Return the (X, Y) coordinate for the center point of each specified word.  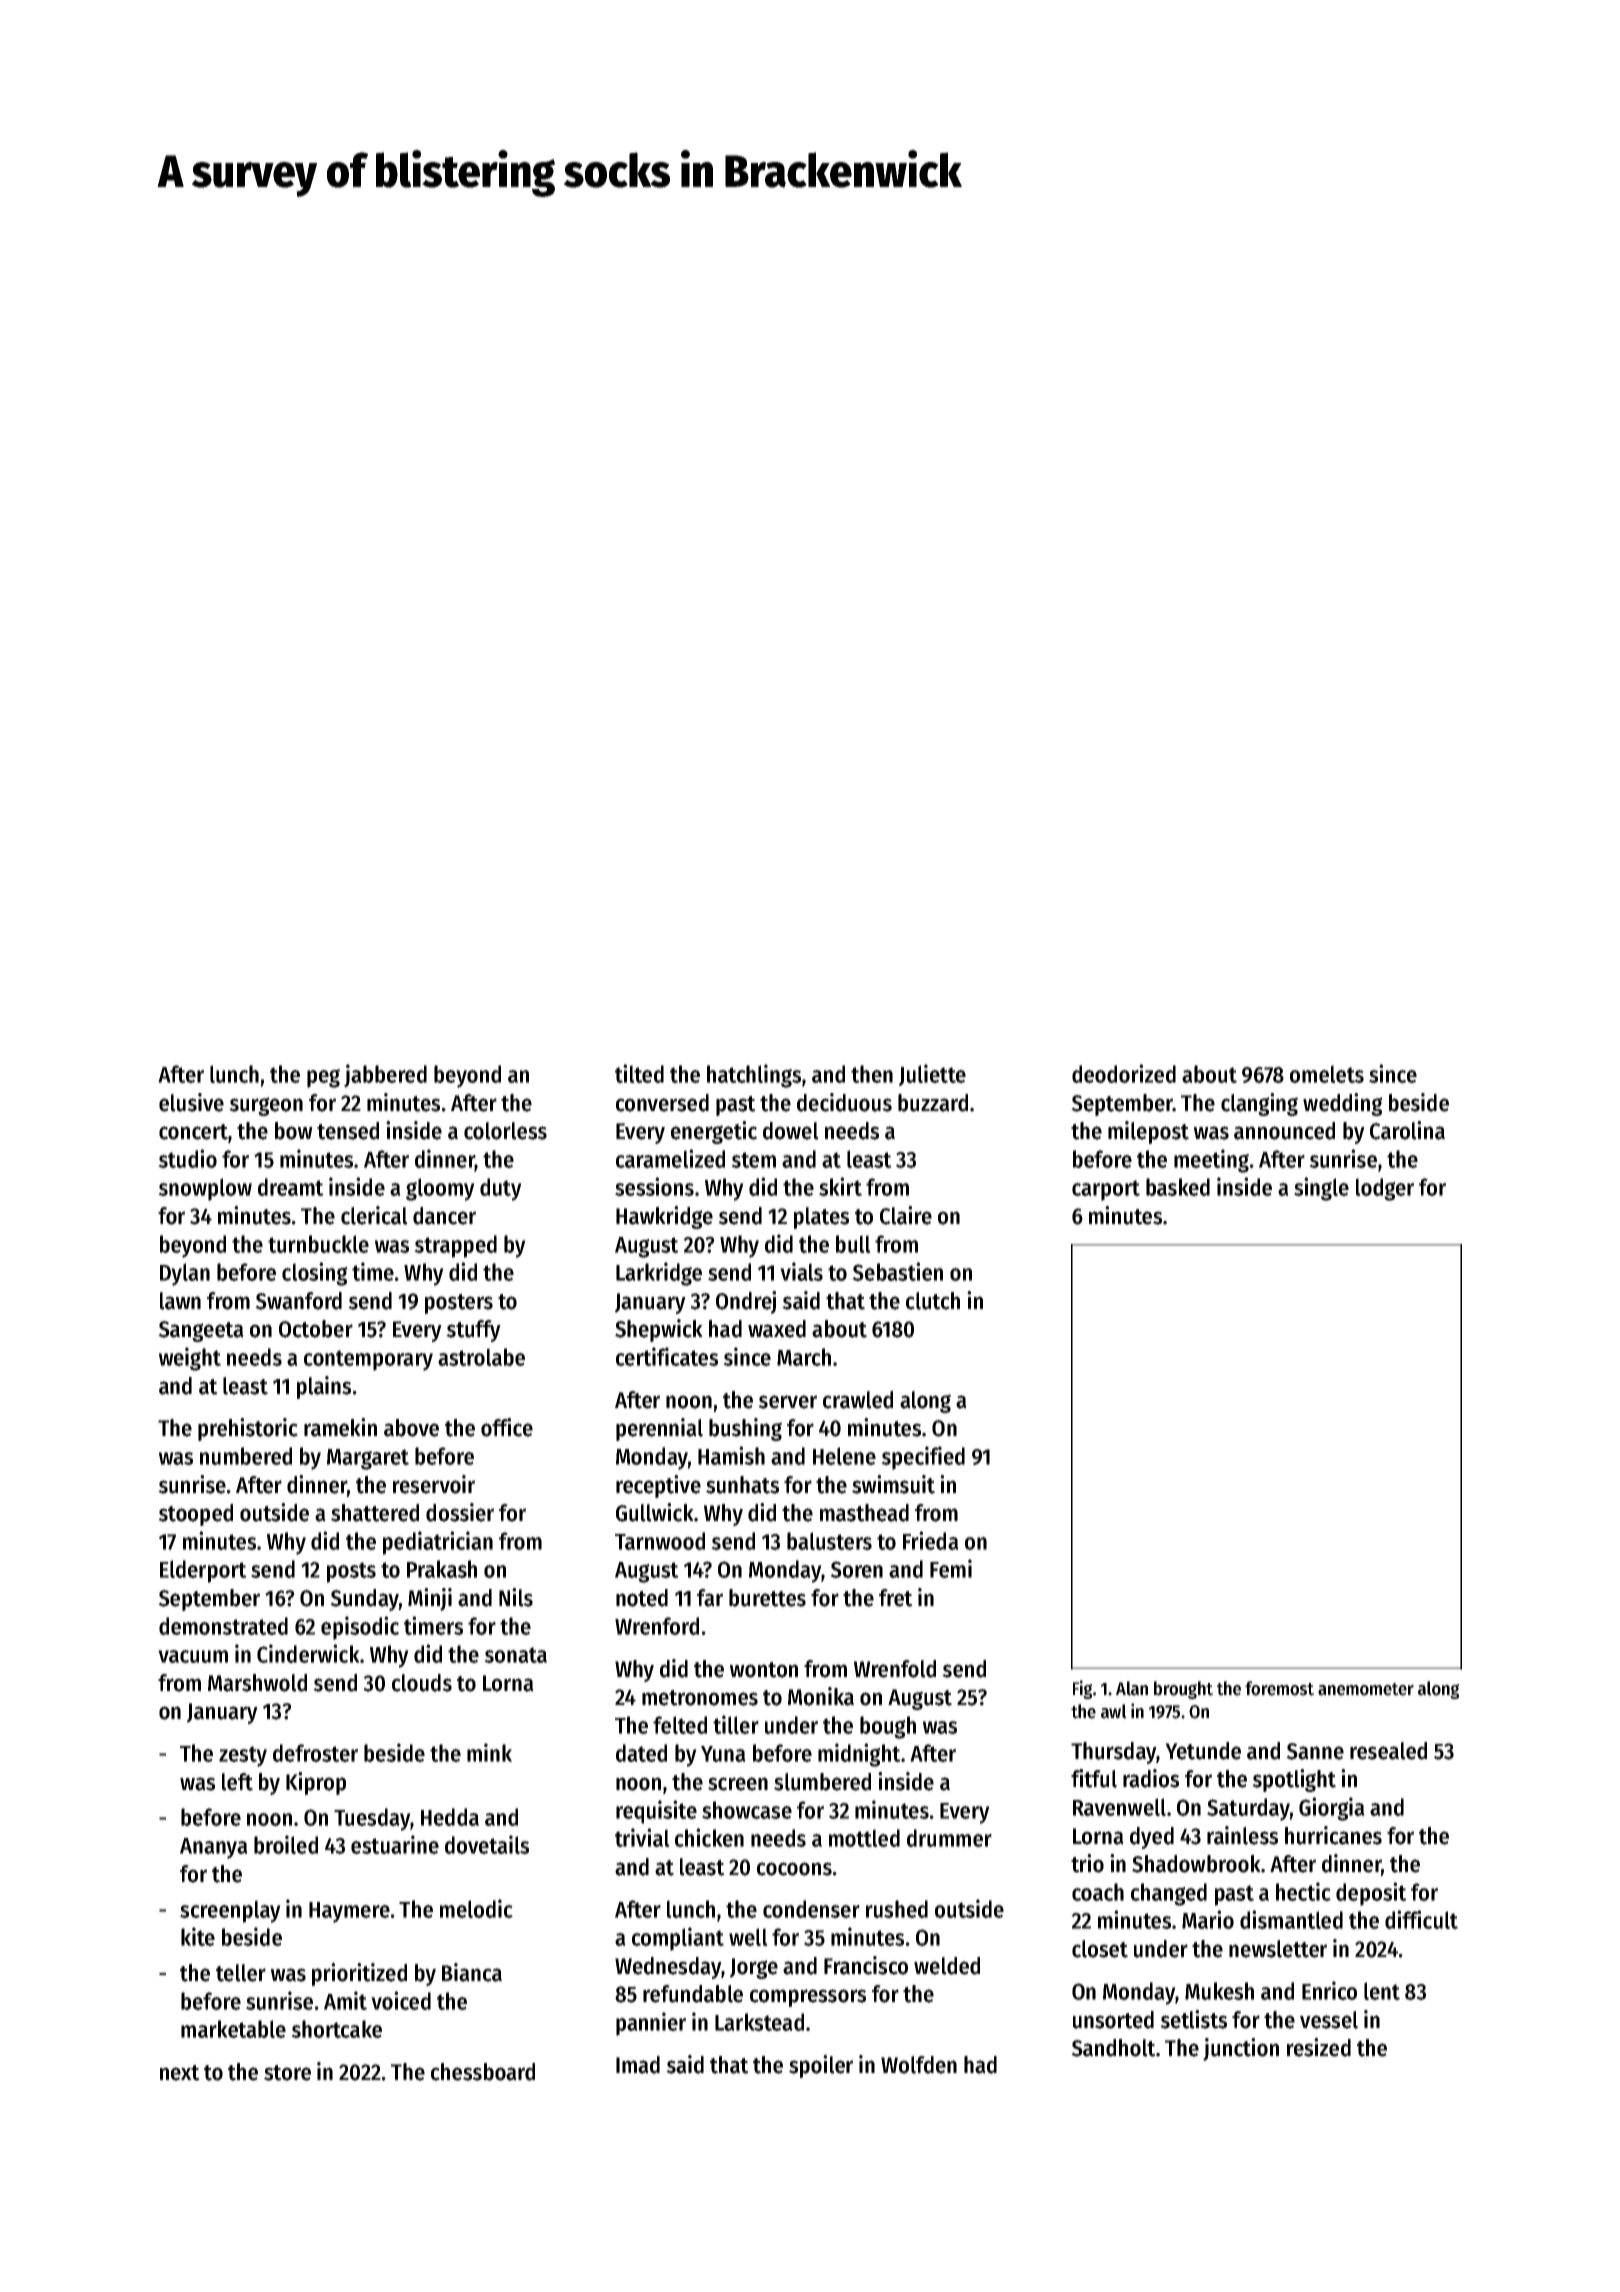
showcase (747, 1810)
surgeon (266, 1106)
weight (190, 1359)
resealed (1388, 1751)
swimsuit (893, 1484)
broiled (286, 1844)
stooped (195, 1515)
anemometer (1366, 1689)
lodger (1385, 1189)
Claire (906, 1215)
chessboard (483, 2072)
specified (923, 1458)
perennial (659, 1429)
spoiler (821, 2066)
